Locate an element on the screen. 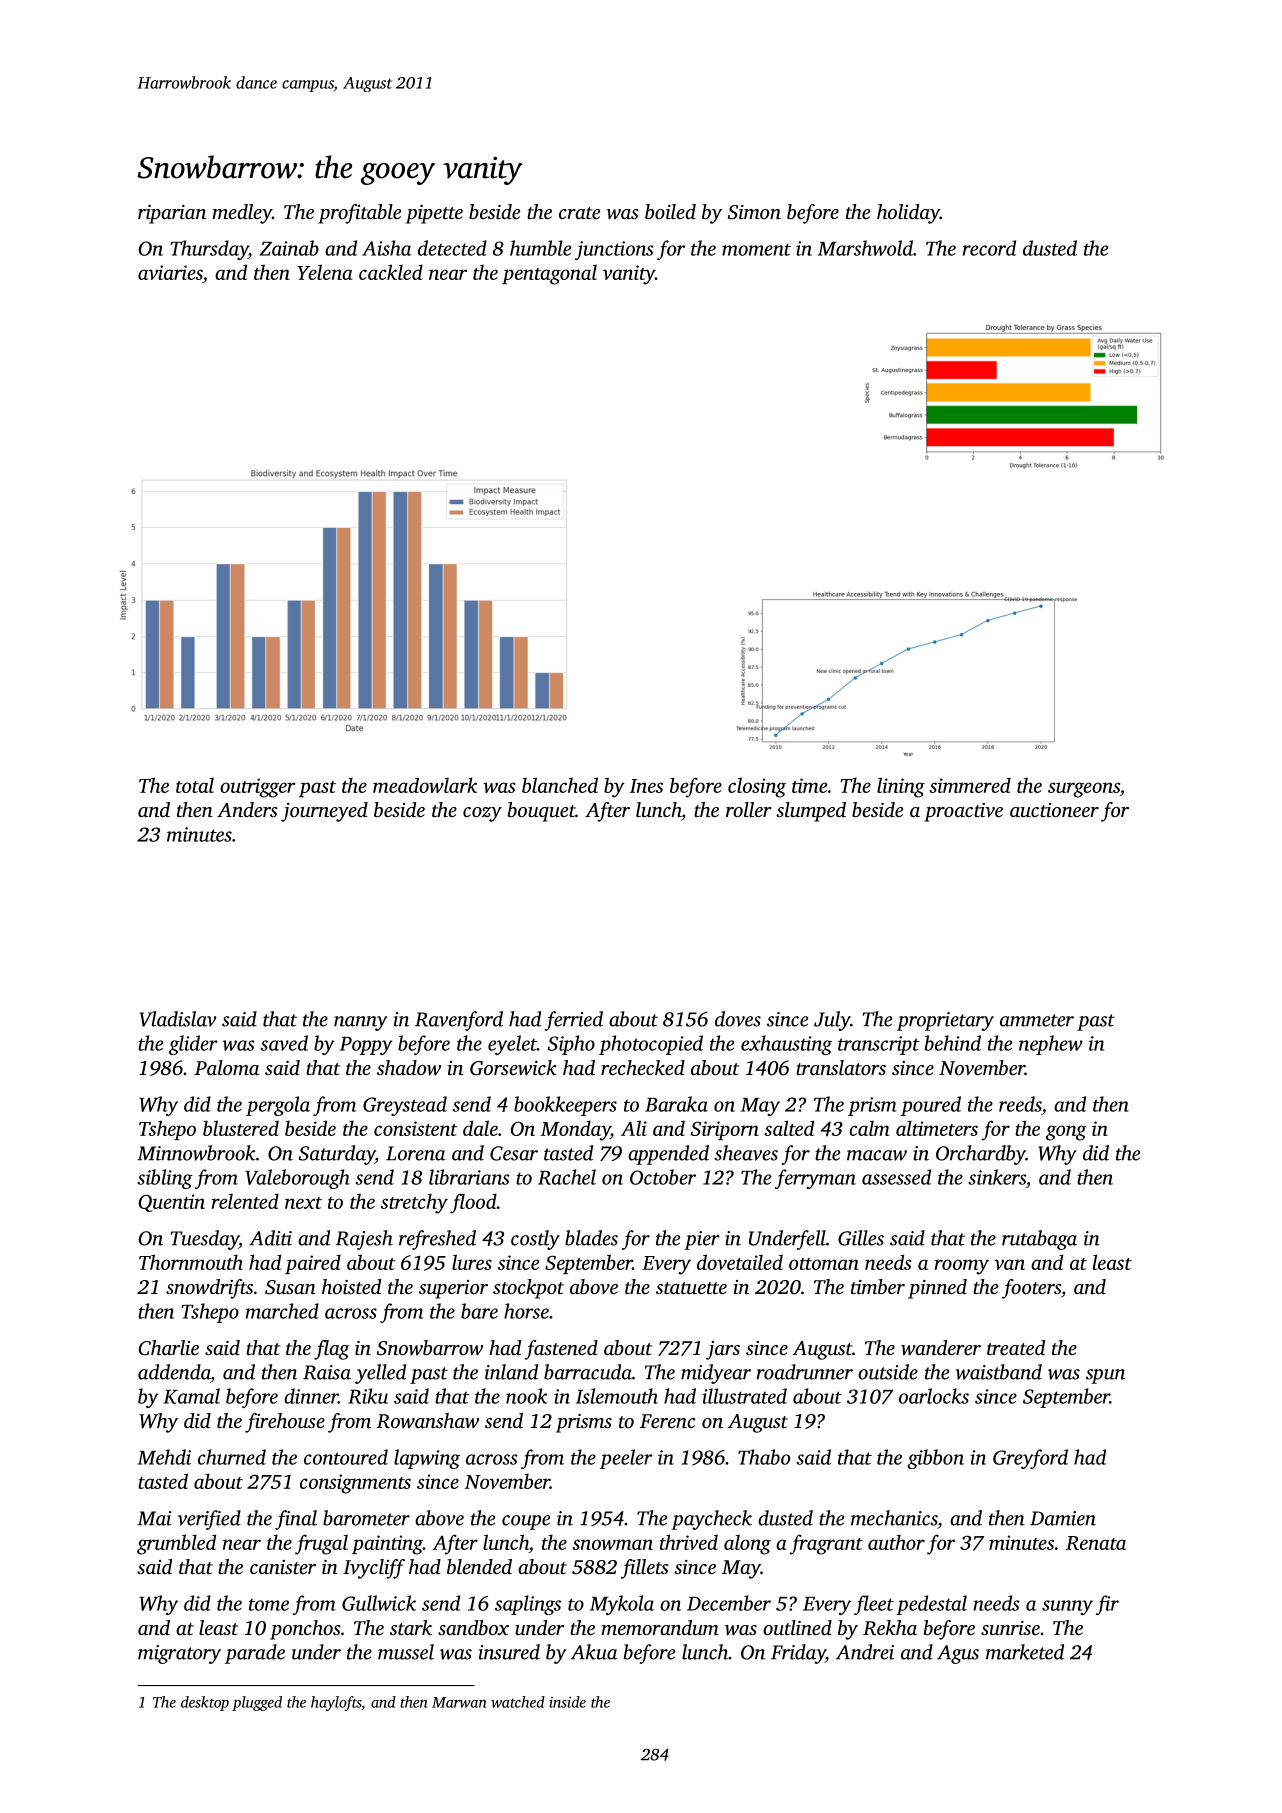 The height and width of the screenshot is (1813, 1282). inside is located at coordinates (567, 1702).
